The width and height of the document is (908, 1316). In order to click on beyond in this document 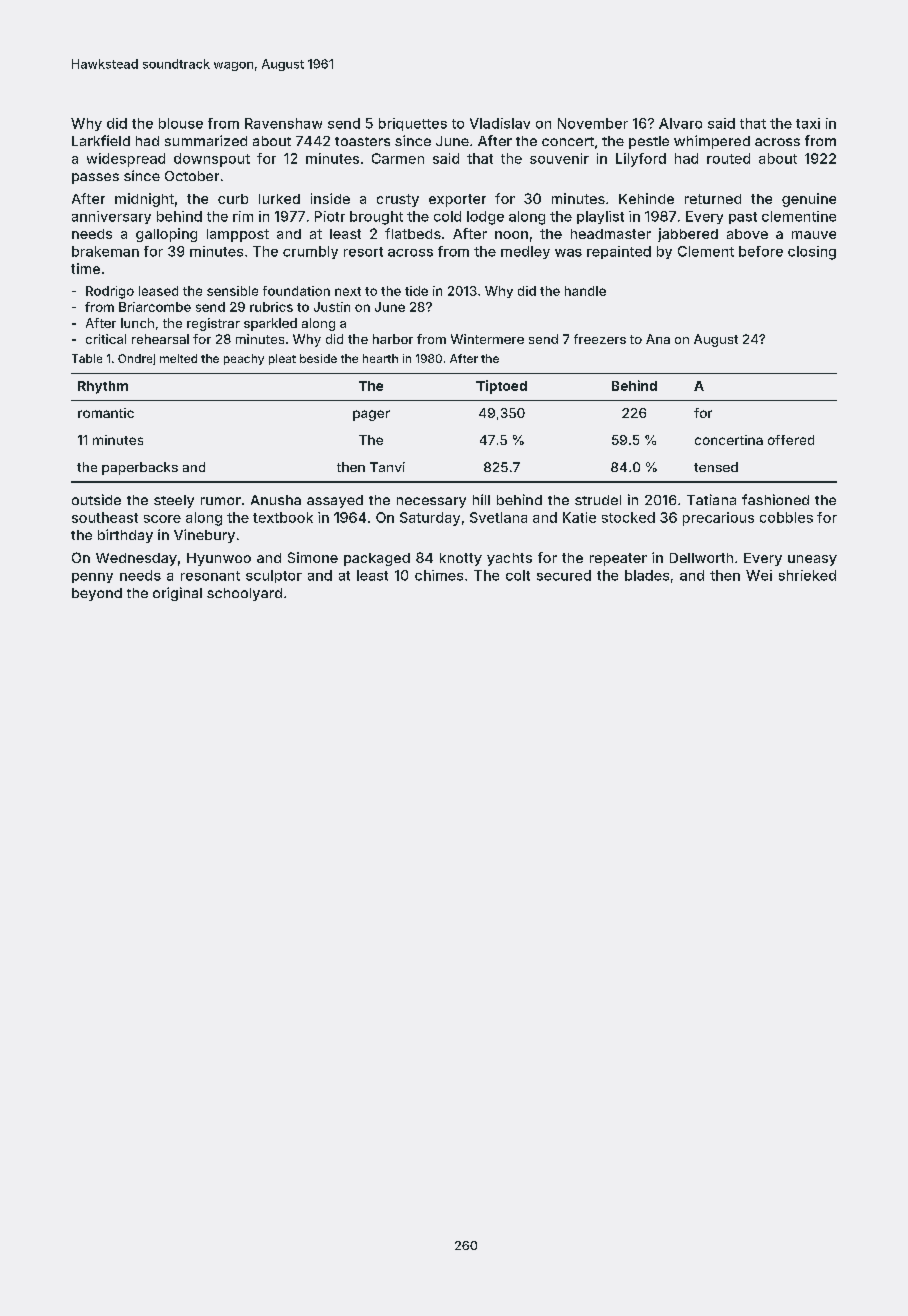, I will do `click(97, 594)`.
